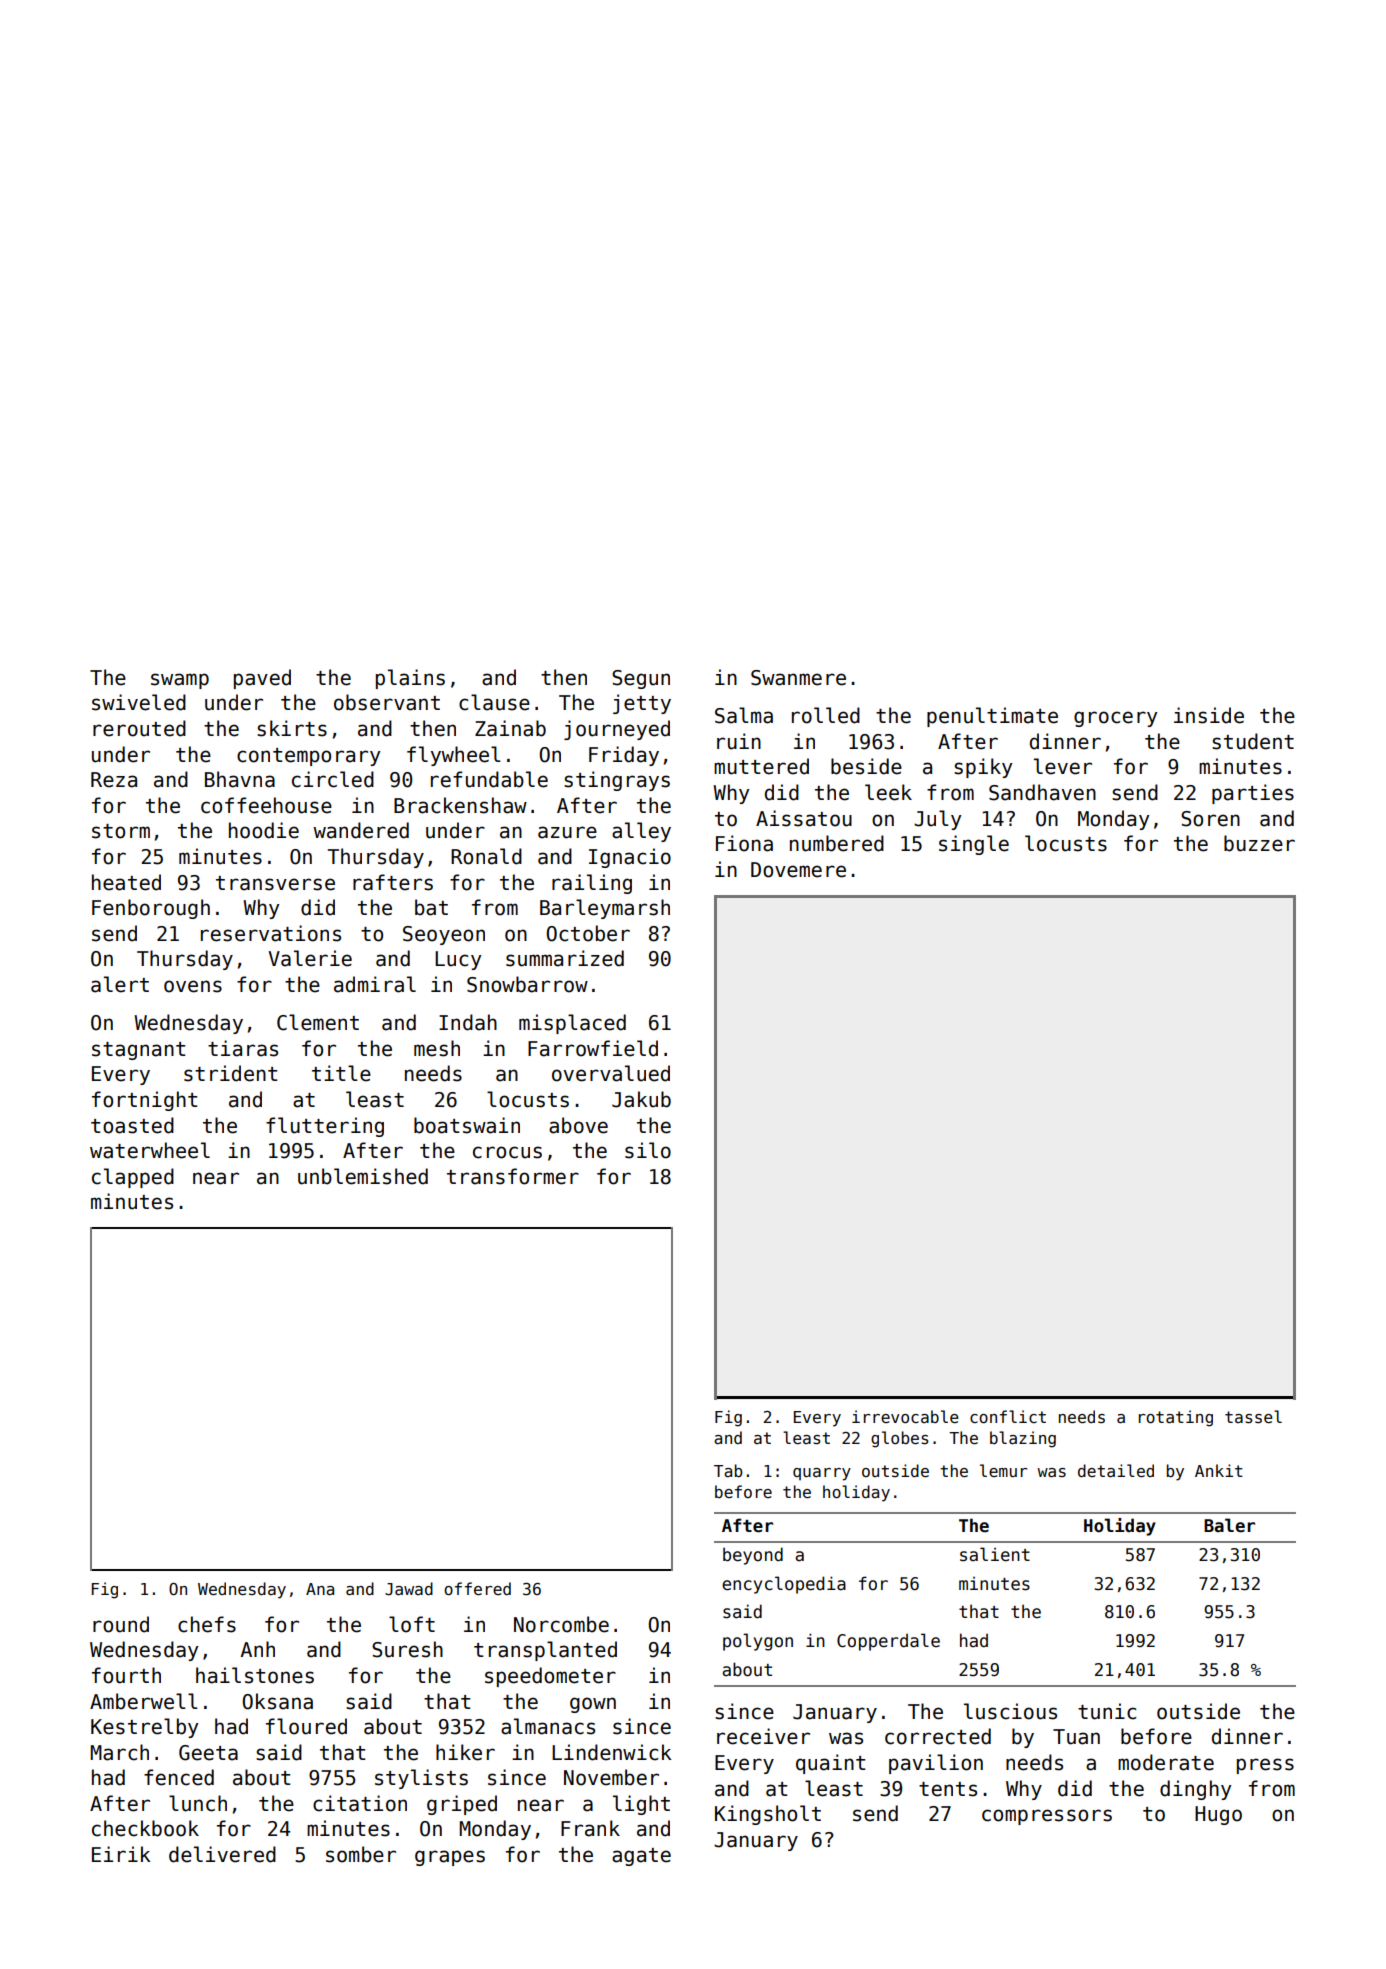 This screenshot has height=1969, width=1386. Describe the element at coordinates (761, 766) in the screenshot. I see `muttered` at that location.
